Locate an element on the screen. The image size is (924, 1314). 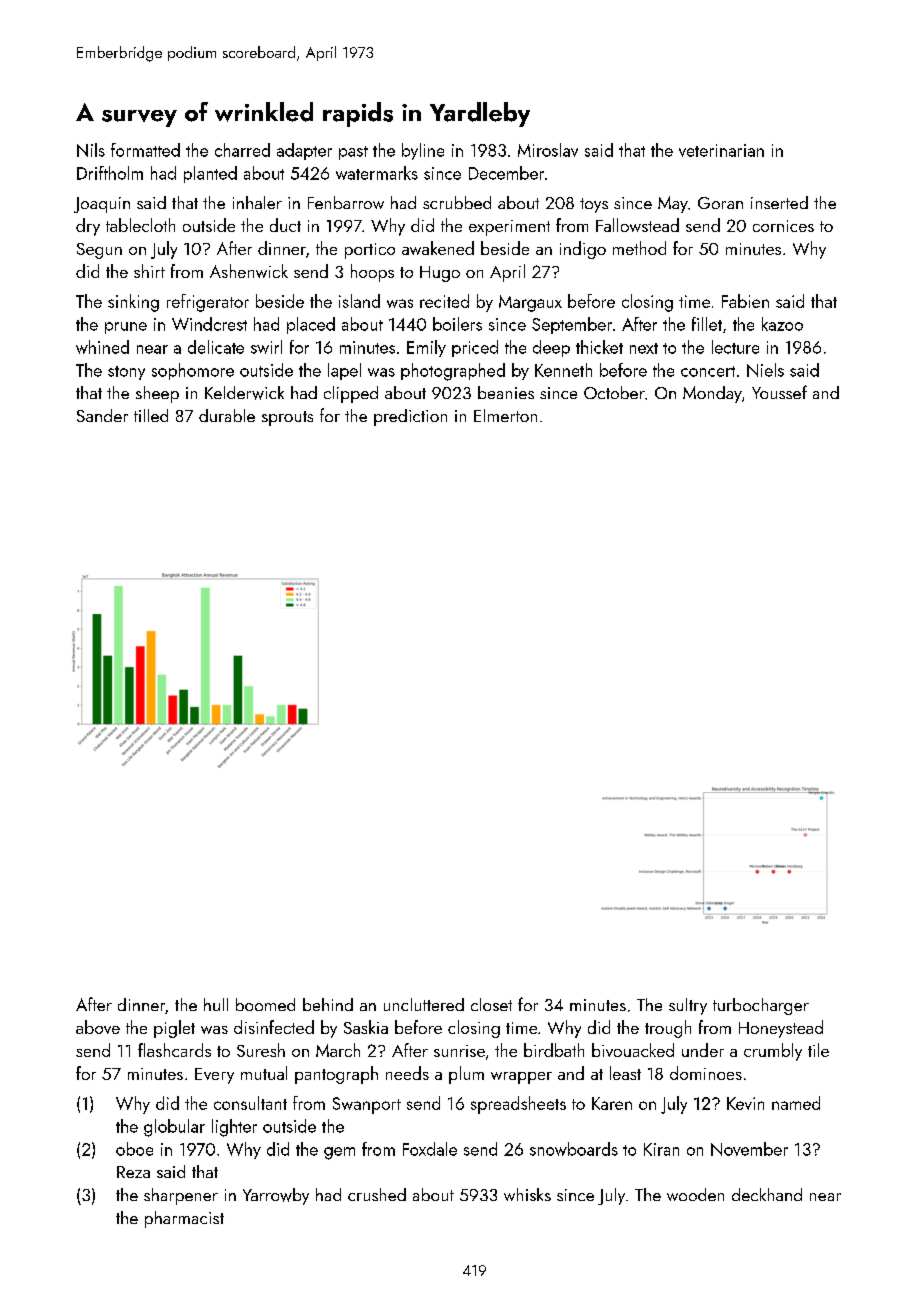
photographed is located at coordinates (453, 372).
